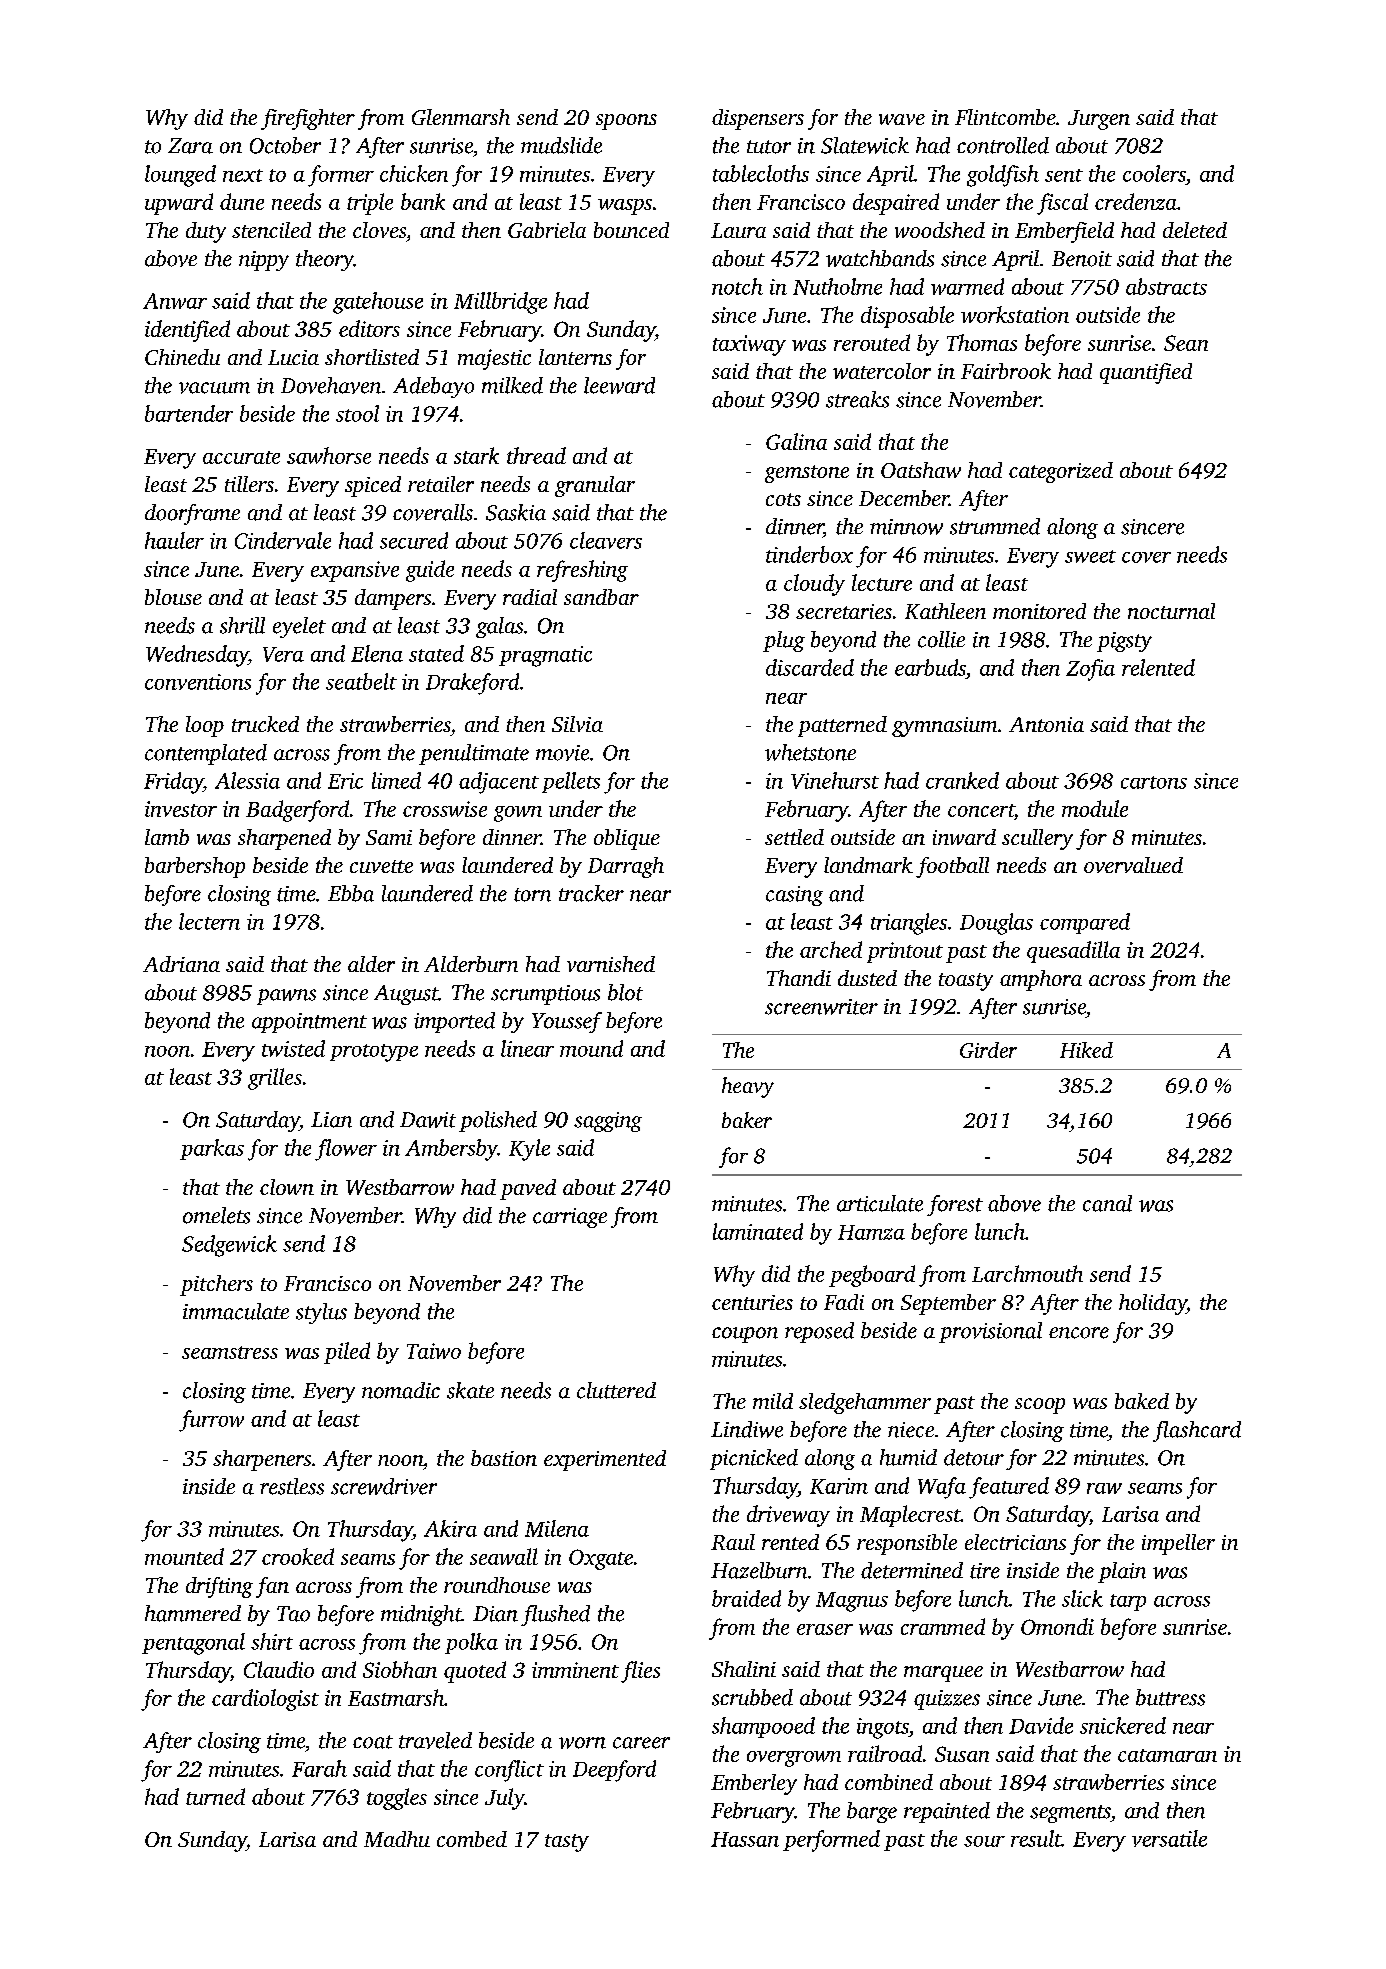 The image size is (1386, 1969). Describe the element at coordinates (215, 1796) in the screenshot. I see `turned` at that location.
